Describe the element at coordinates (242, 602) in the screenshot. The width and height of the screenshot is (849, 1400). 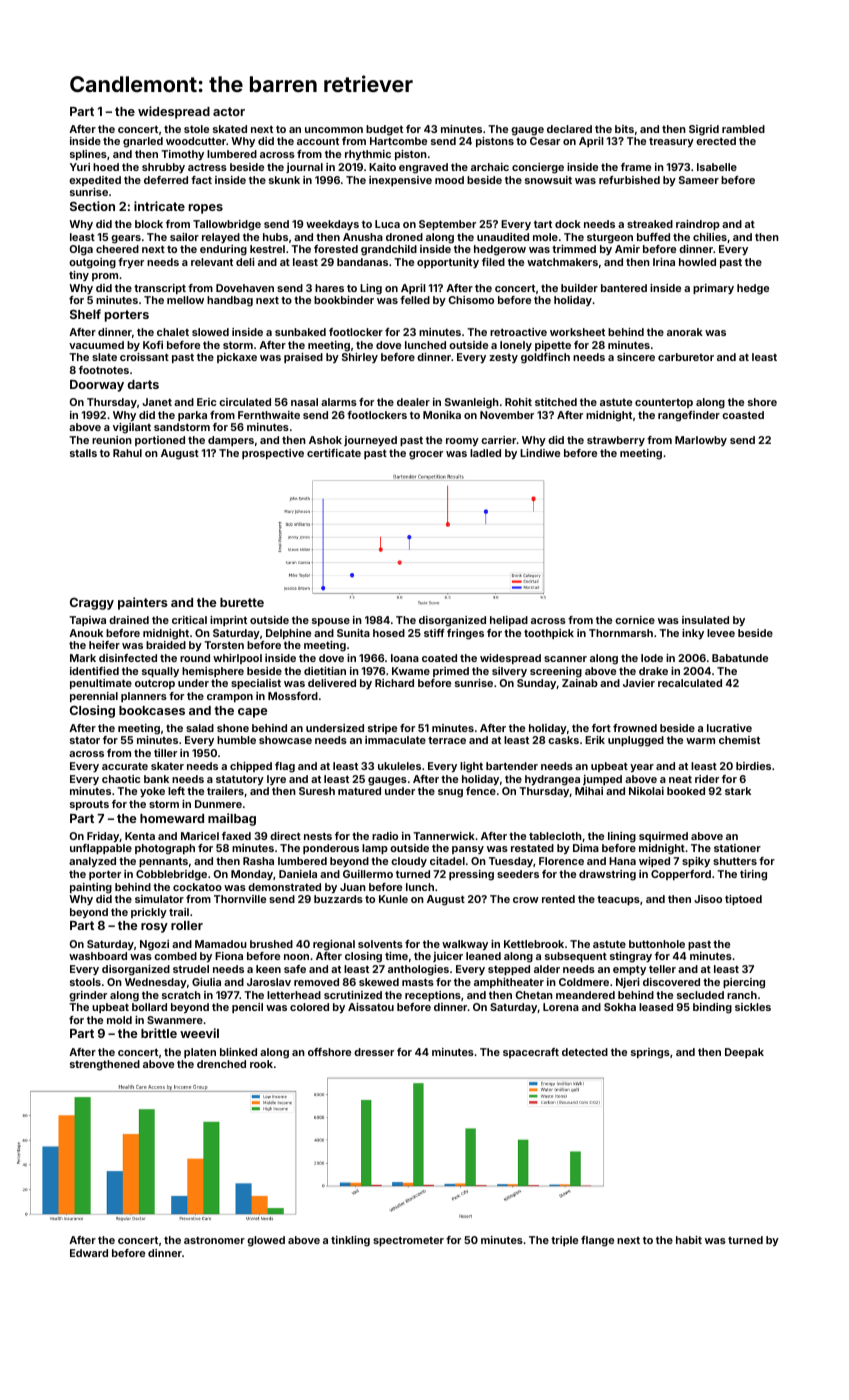
I see `burette` at that location.
